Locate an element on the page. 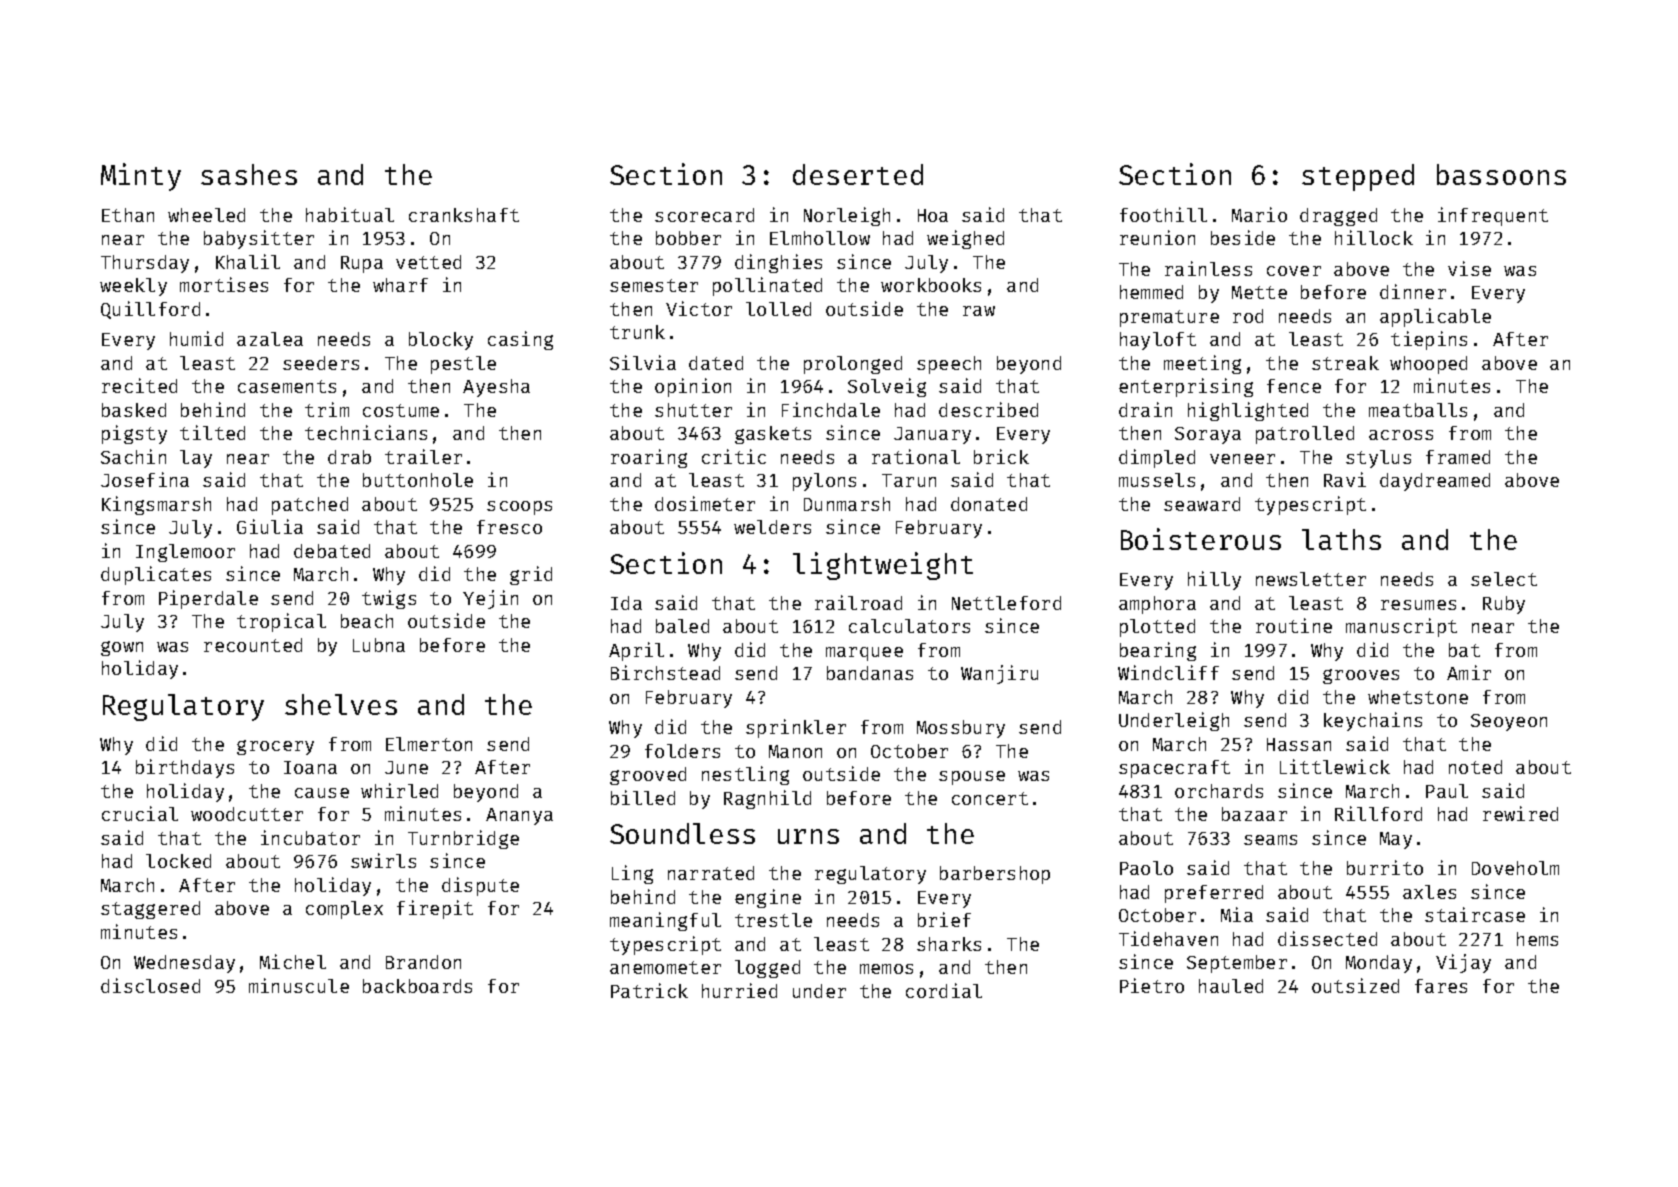 This document has height=1187, width=1678. Hassan is located at coordinates (1299, 744).
